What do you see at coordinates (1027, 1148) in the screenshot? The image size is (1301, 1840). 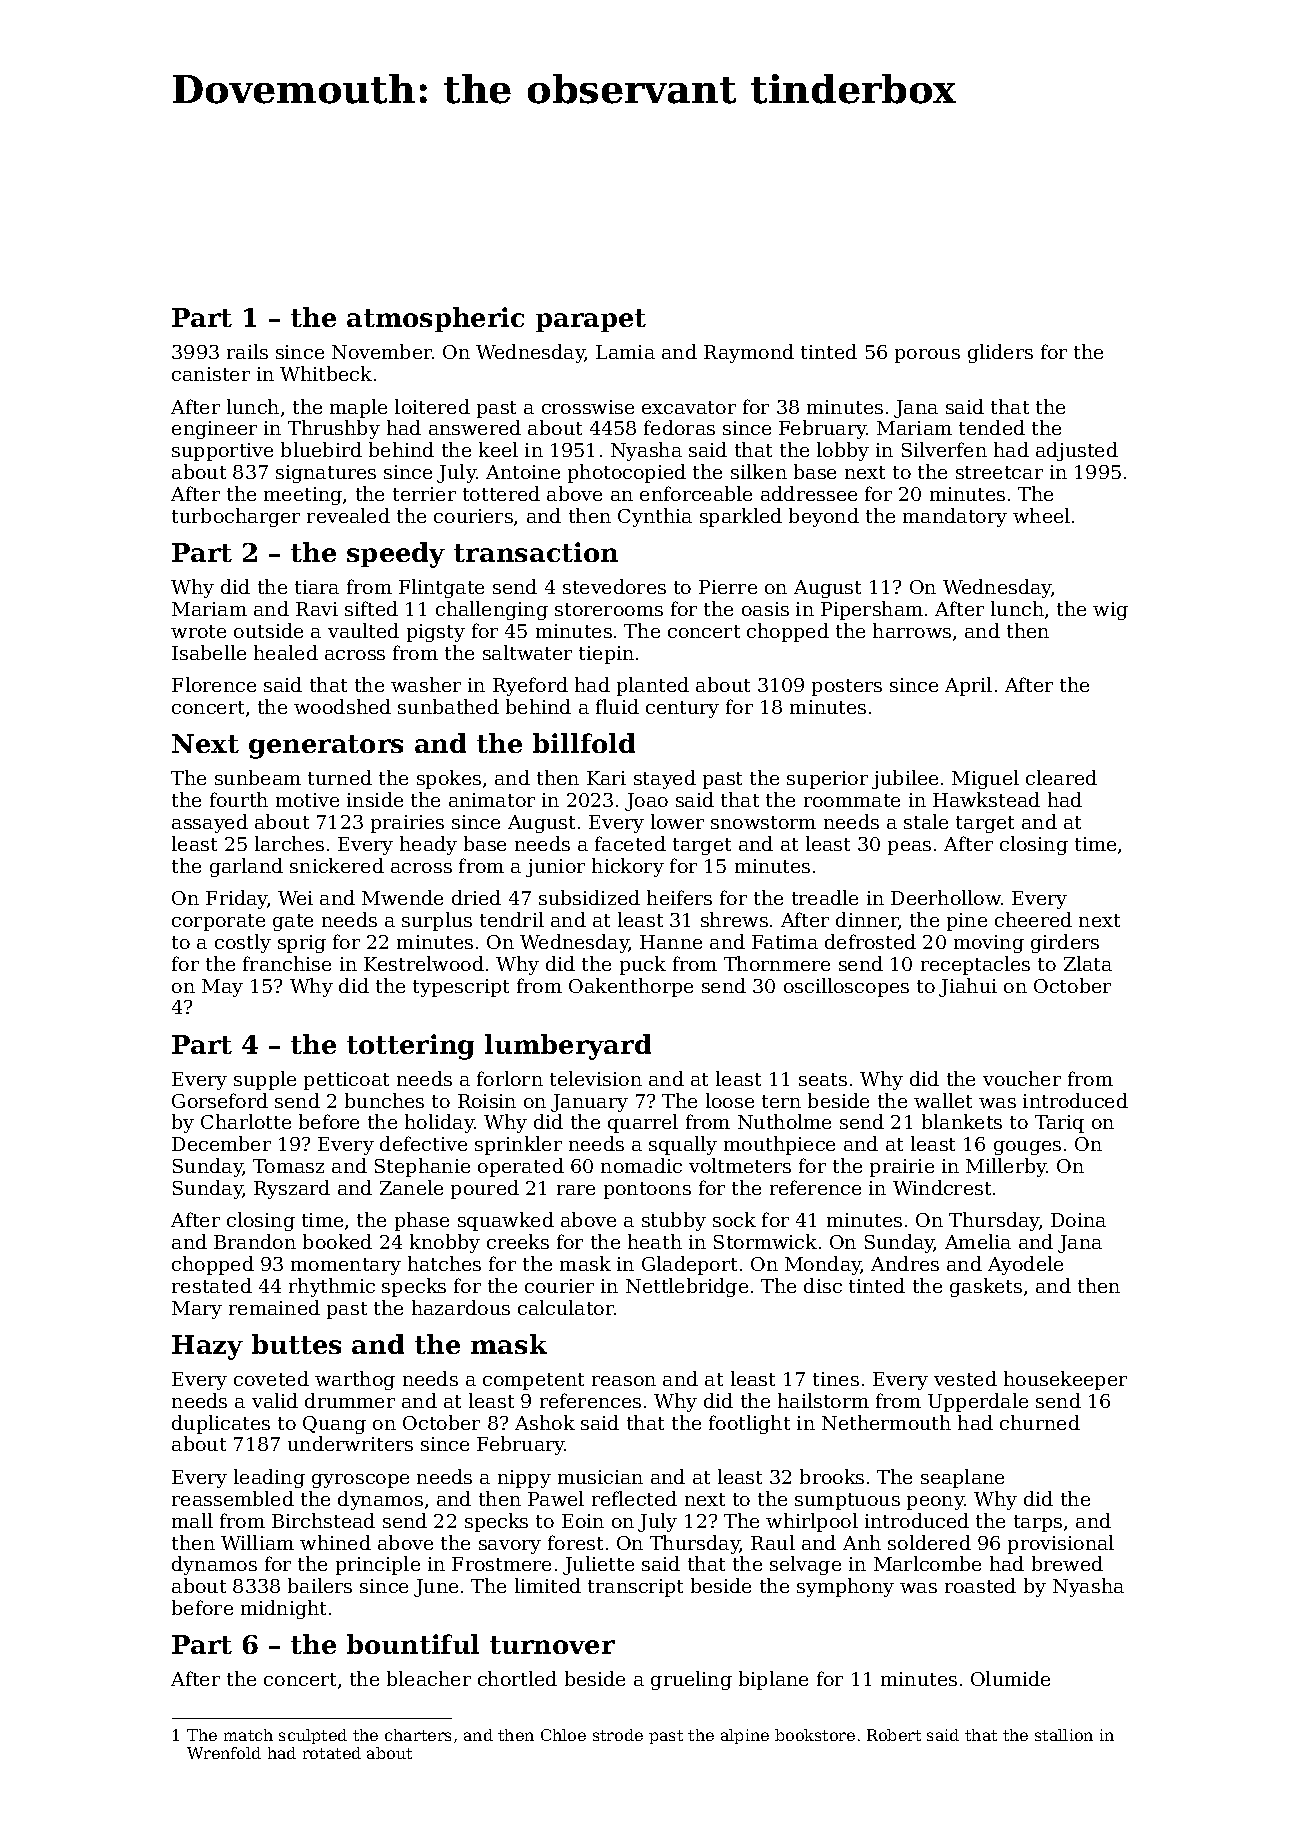 I see `gouges` at bounding box center [1027, 1148].
